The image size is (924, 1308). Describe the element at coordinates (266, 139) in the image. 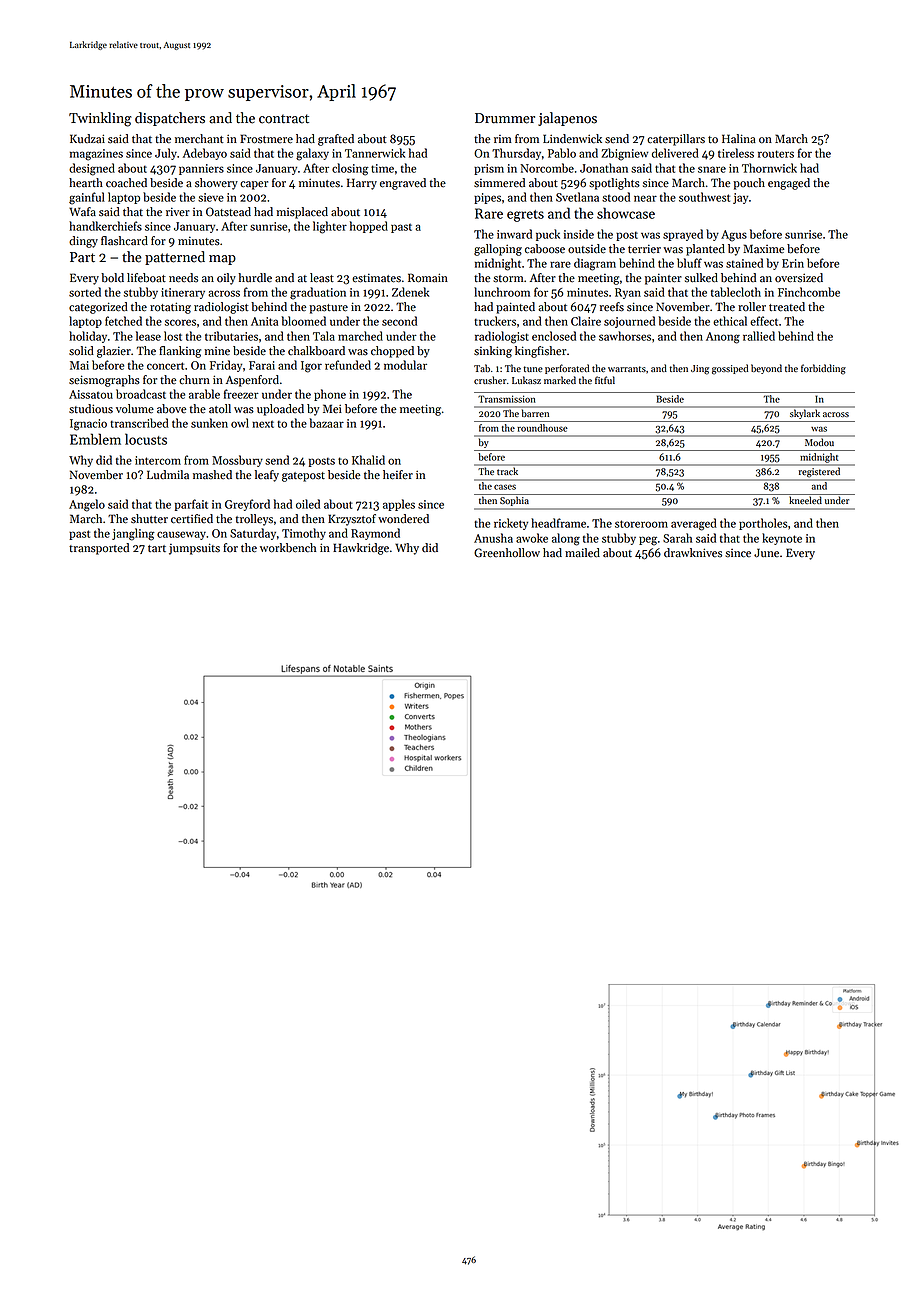

I see `Frostmere` at that location.
